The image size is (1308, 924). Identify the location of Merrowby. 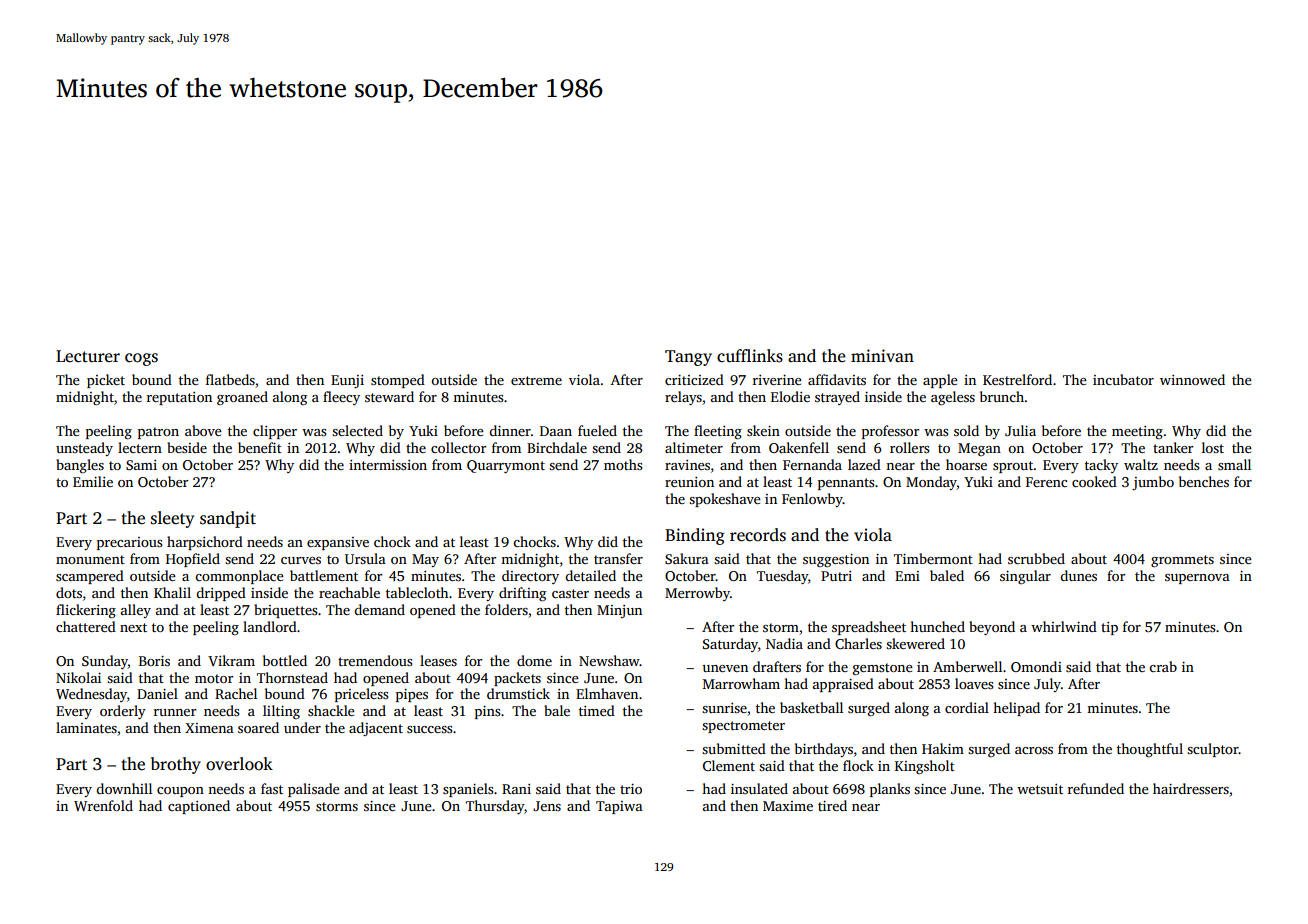
(697, 594).
